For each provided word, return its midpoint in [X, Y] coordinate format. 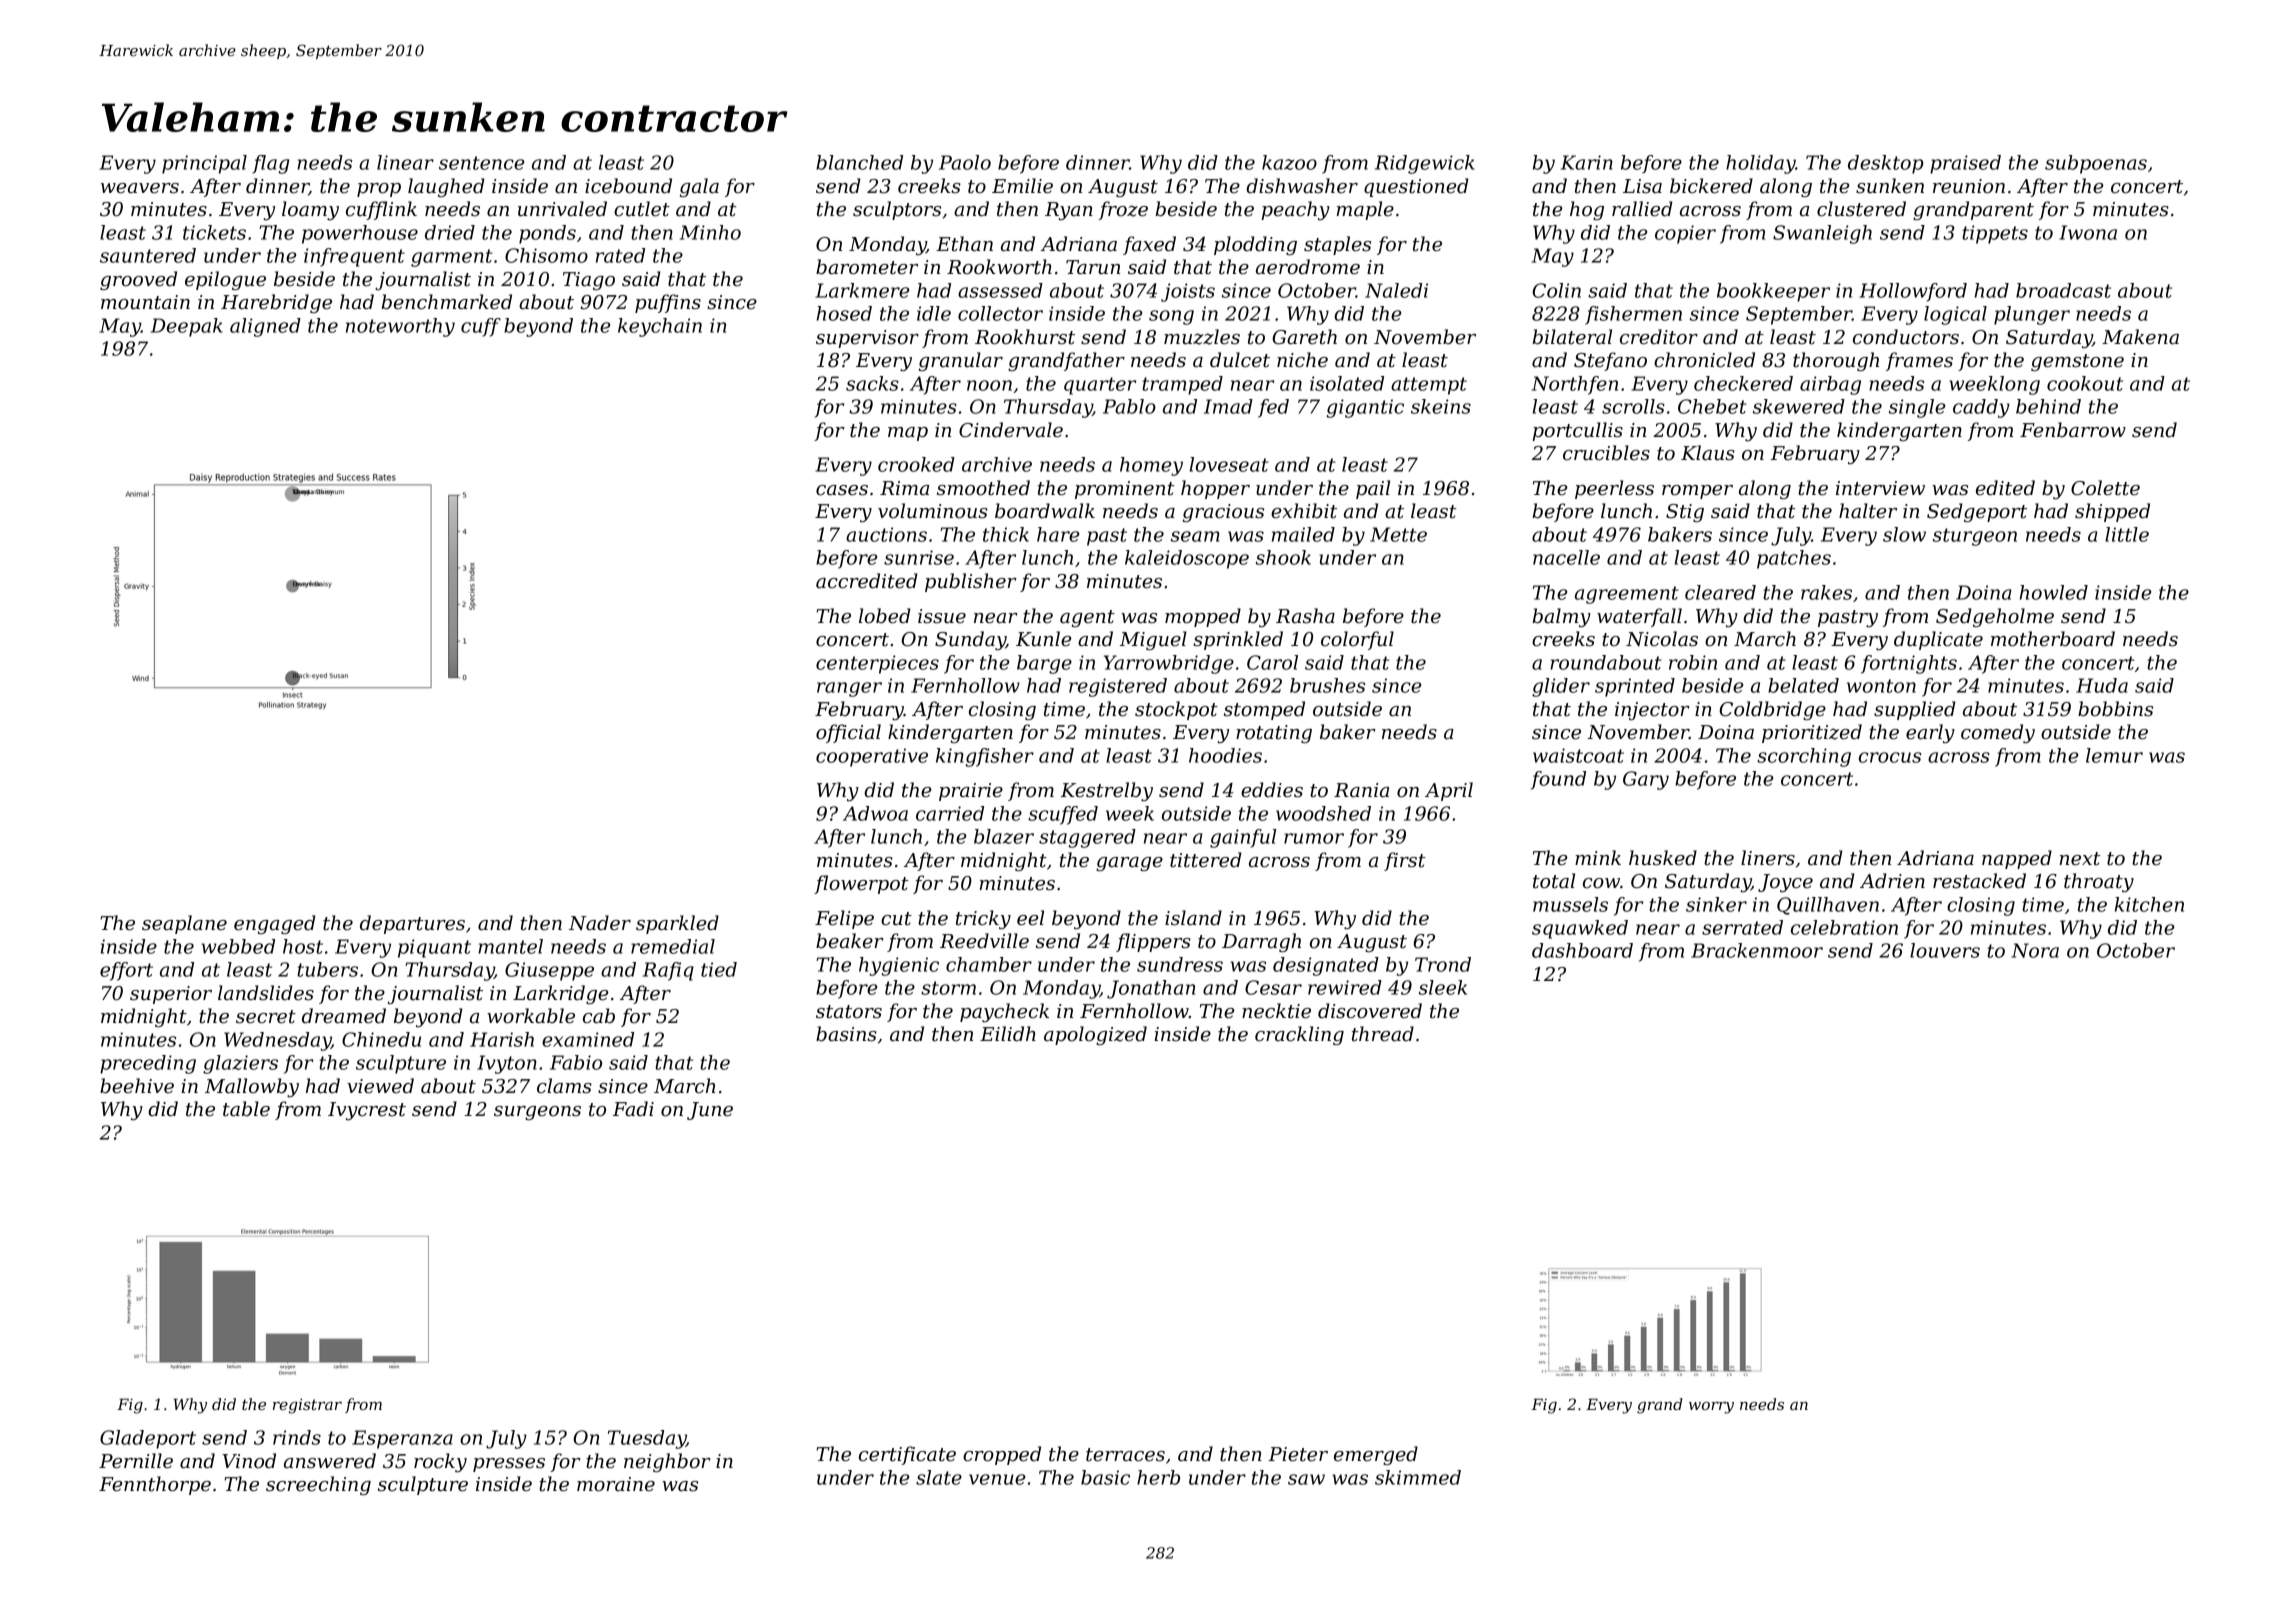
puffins [668, 303]
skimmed [1418, 1477]
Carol [1272, 662]
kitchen [2149, 904]
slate [939, 1477]
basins [846, 1034]
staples [1337, 245]
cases [842, 490]
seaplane [184, 924]
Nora [2035, 950]
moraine [616, 1484]
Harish [502, 1039]
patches [1794, 559]
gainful [1243, 838]
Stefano [1610, 361]
